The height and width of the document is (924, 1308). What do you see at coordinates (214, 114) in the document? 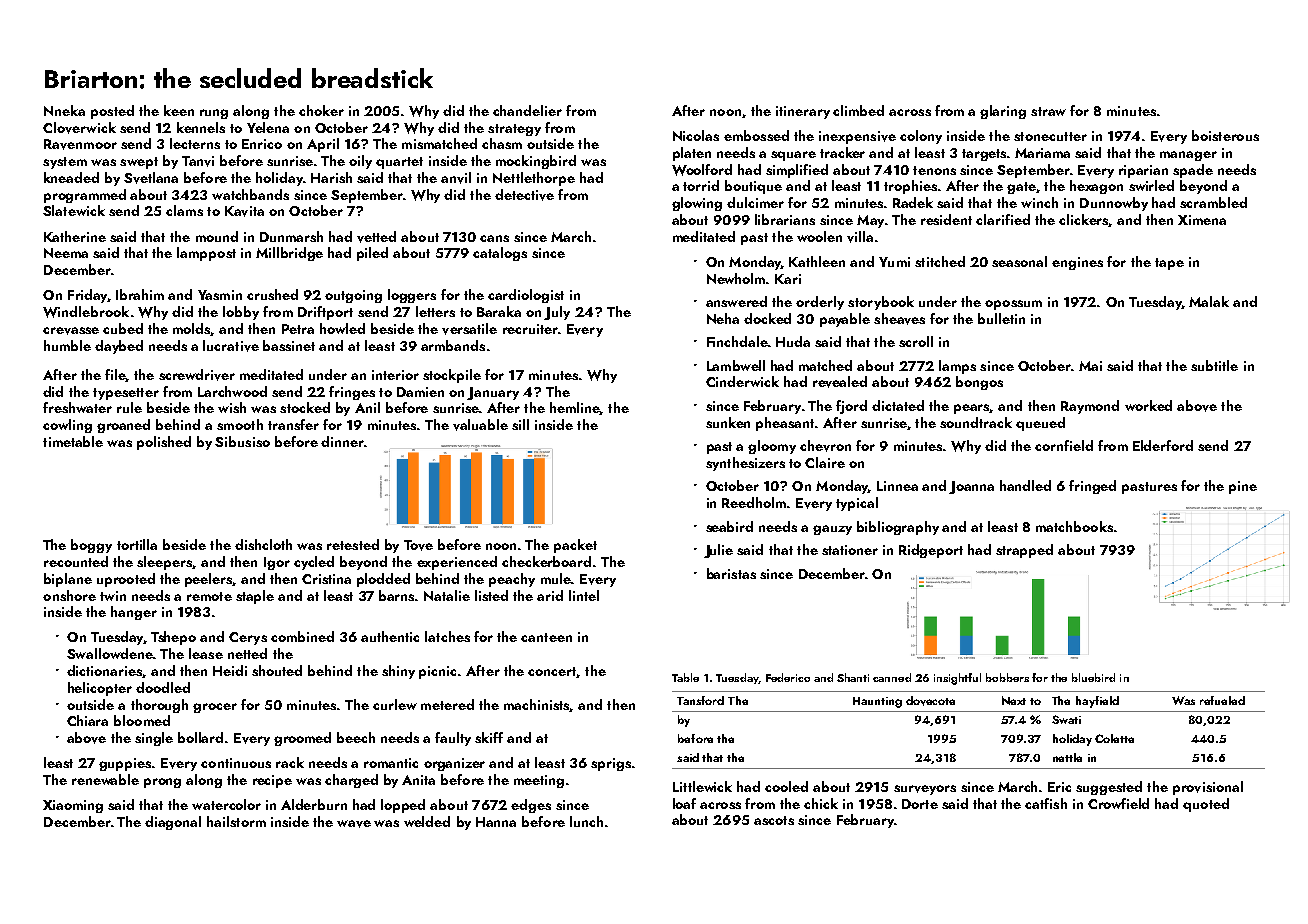
I see `rung` at bounding box center [214, 114].
